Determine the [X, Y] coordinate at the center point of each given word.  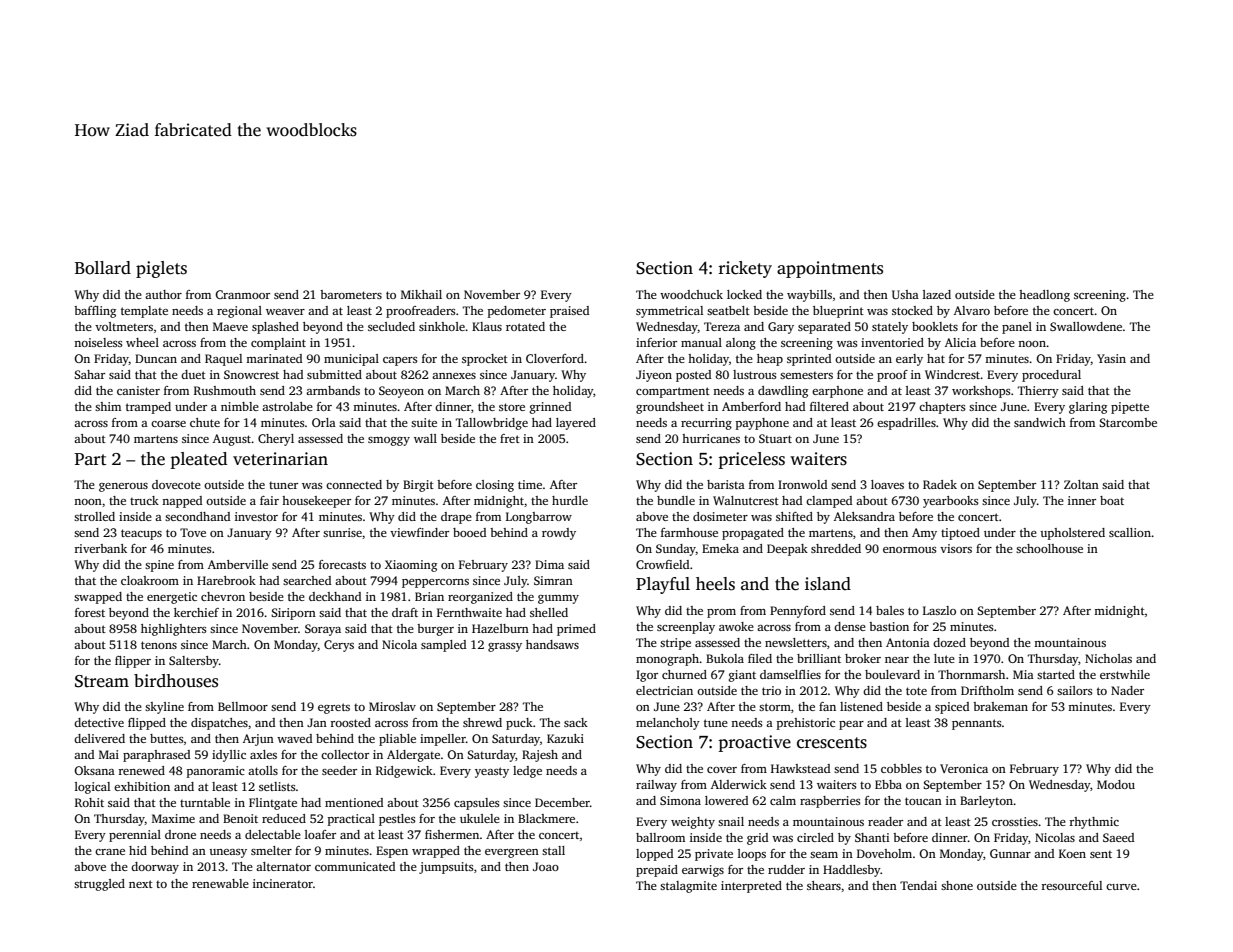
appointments [830, 269]
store [512, 407]
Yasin [1111, 358]
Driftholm [987, 690]
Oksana [94, 770]
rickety [745, 269]
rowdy [559, 534]
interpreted [751, 887]
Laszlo [939, 610]
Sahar [89, 374]
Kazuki [565, 738]
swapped [98, 598]
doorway [155, 868]
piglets [161, 269]
